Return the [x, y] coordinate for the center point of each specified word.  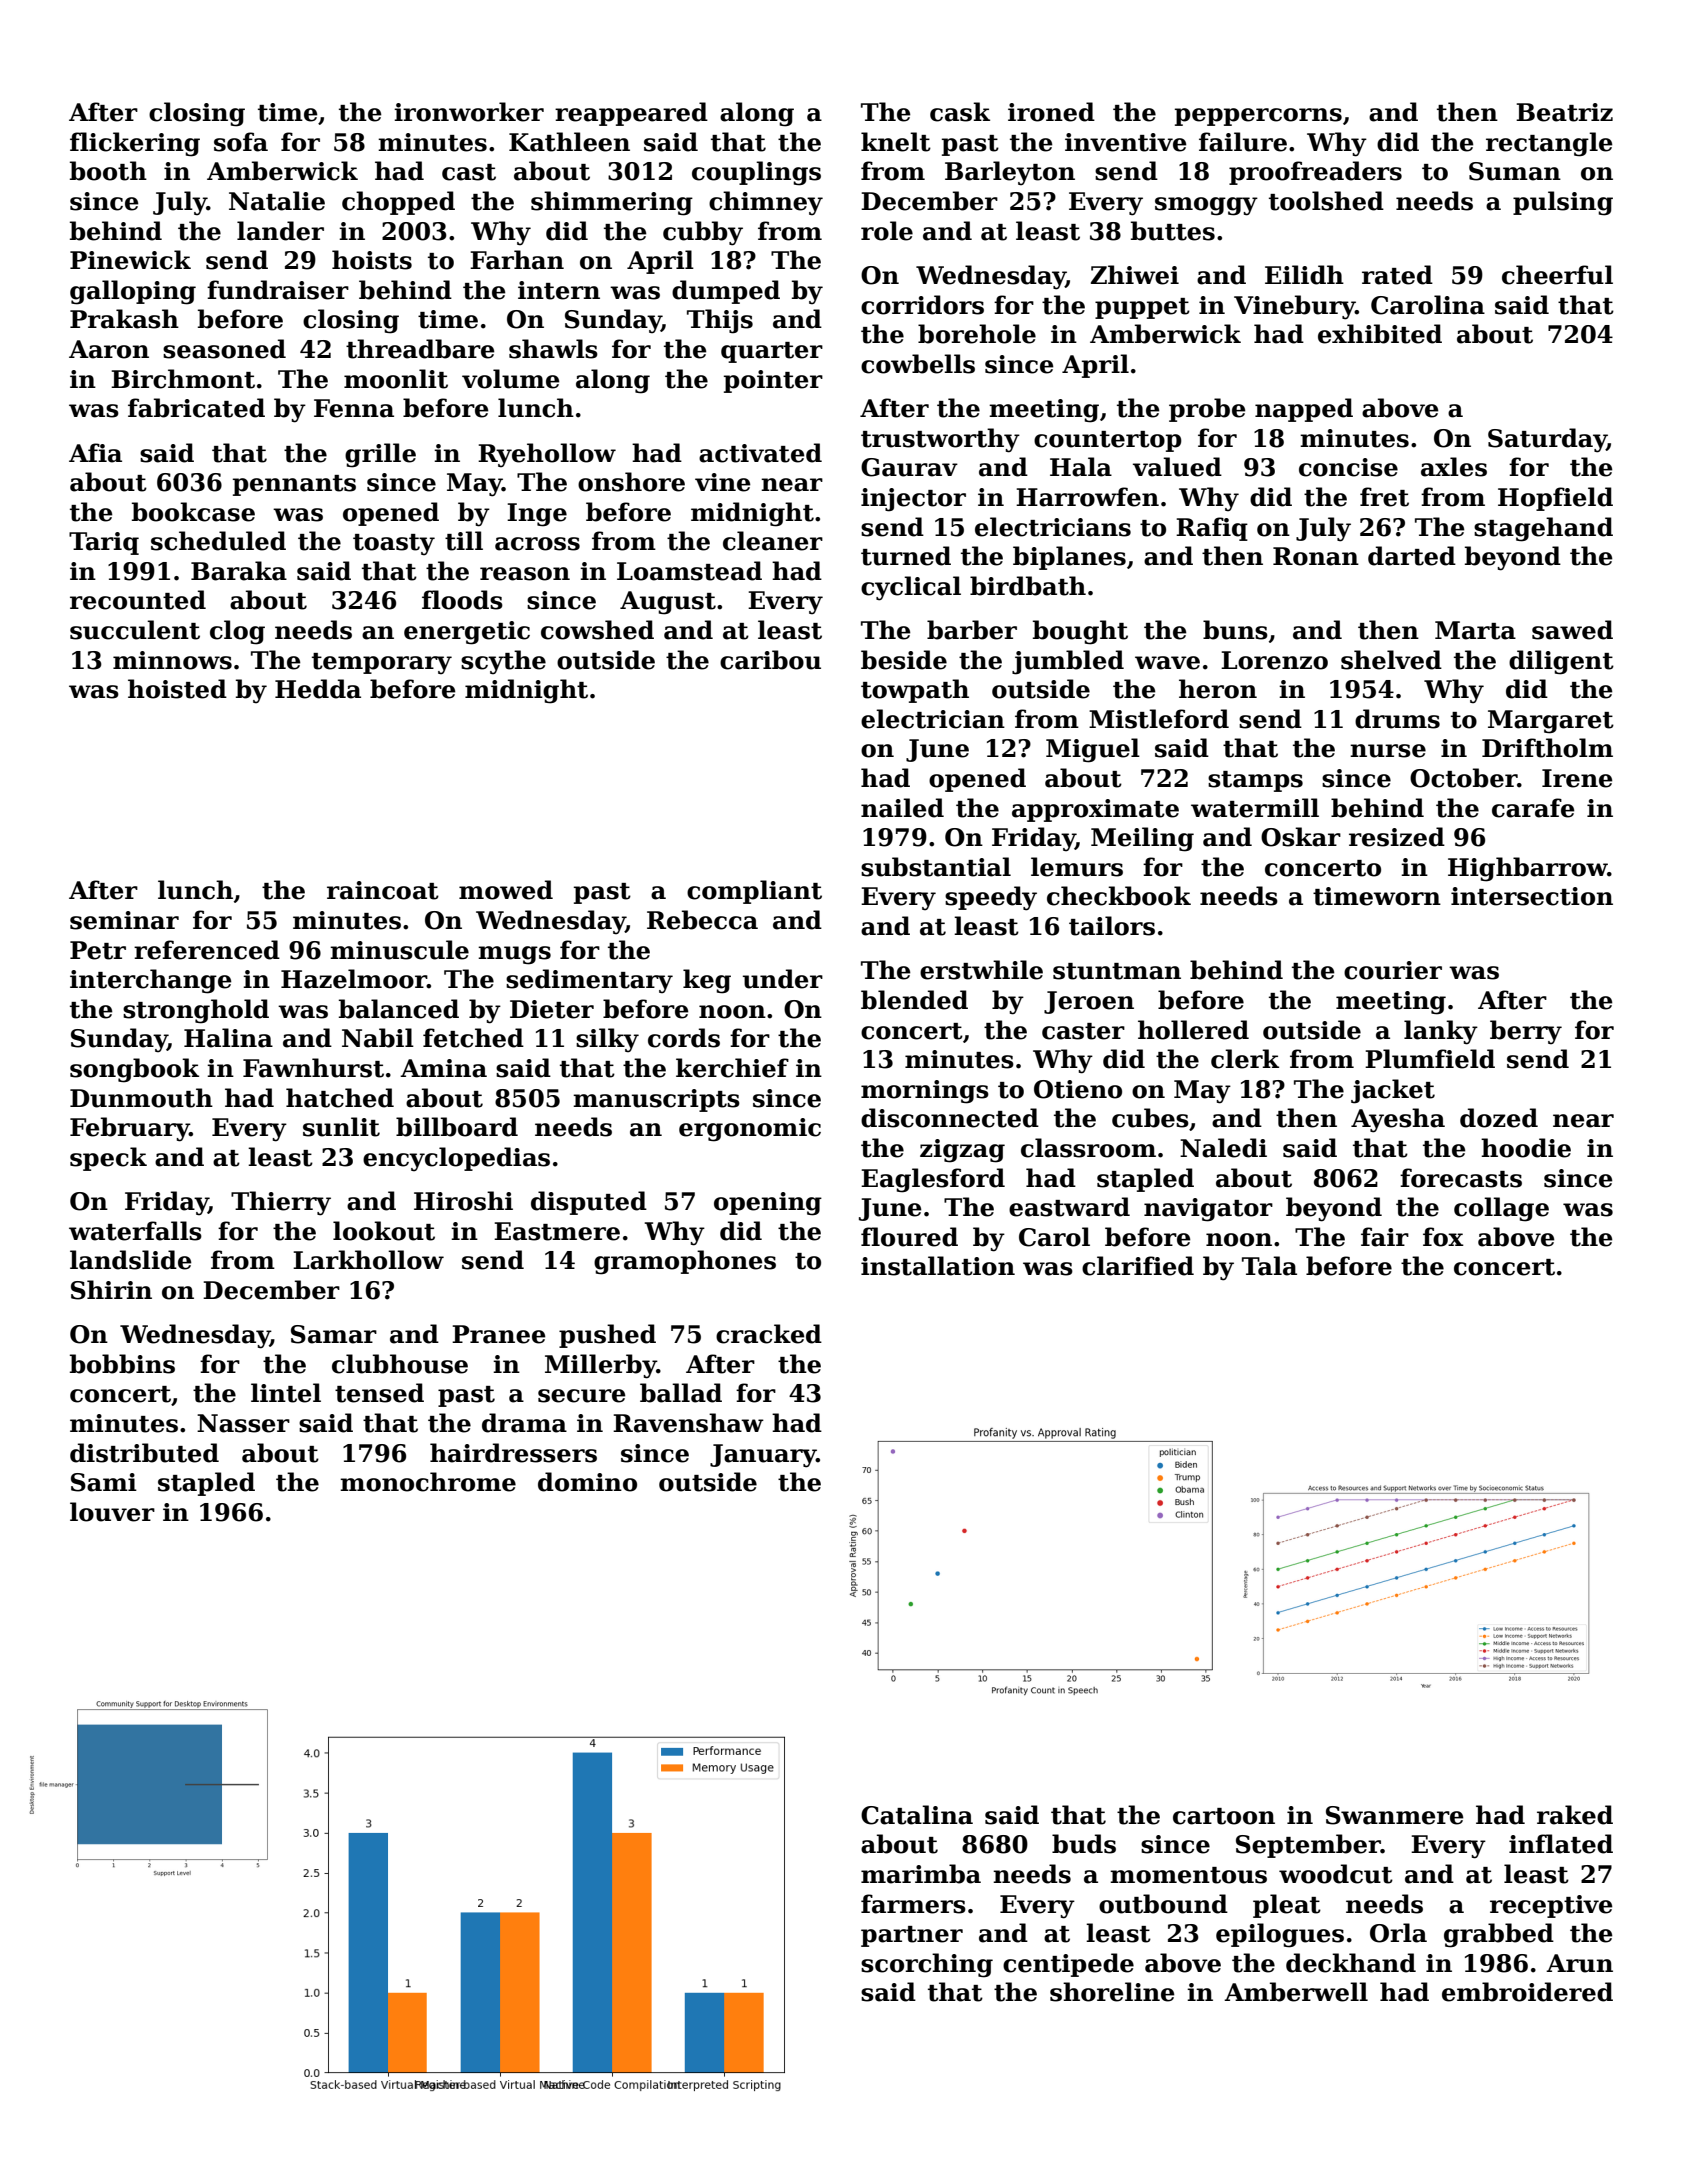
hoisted [177, 689]
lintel [286, 1393]
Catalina [917, 1815]
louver [112, 1512]
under [783, 979]
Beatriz [1564, 112]
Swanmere [1395, 1815]
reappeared [631, 114]
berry [1526, 1032]
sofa [241, 142]
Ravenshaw [688, 1423]
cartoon [1224, 1816]
